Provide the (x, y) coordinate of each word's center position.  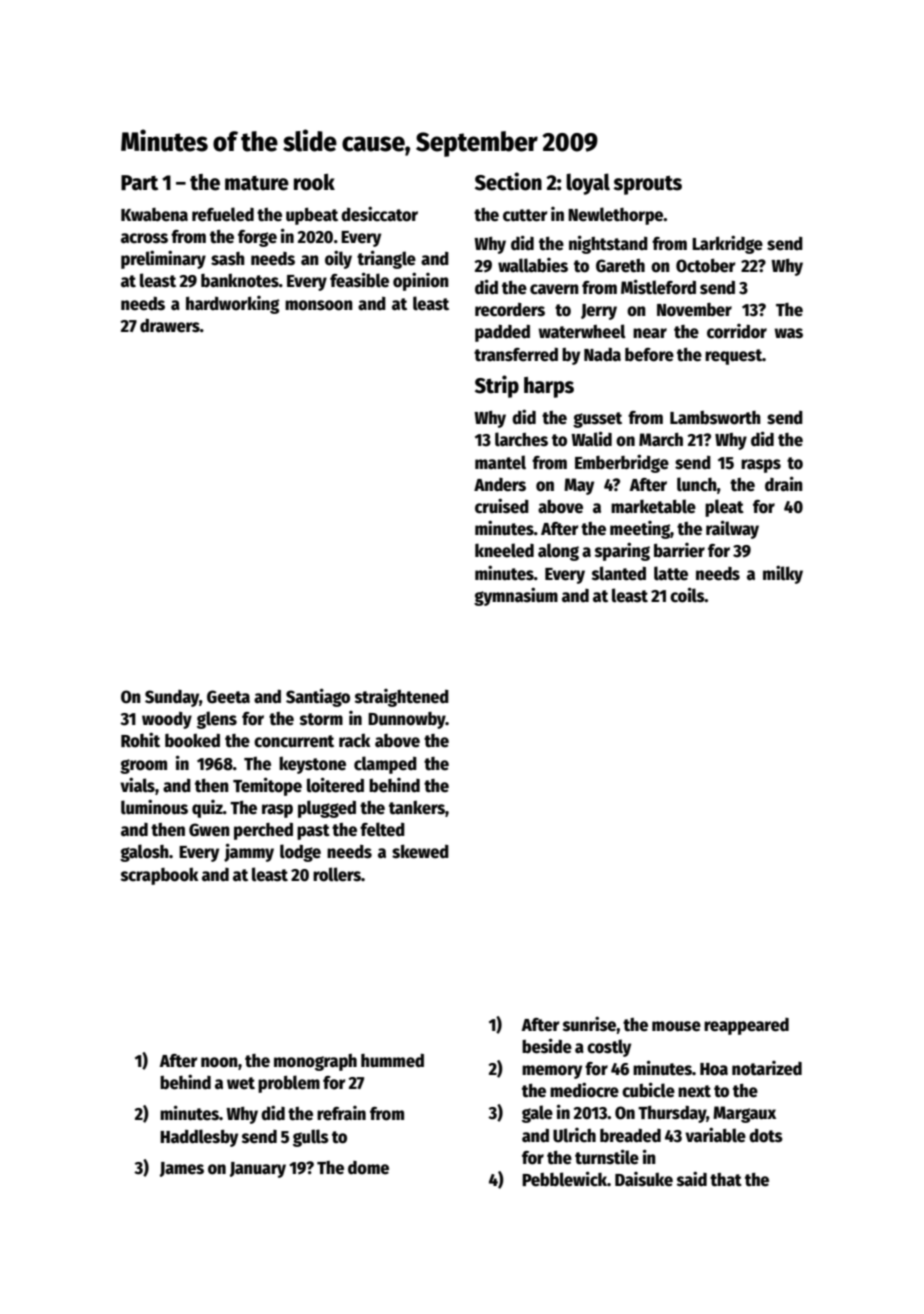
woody (167, 720)
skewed (420, 851)
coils (687, 595)
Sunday (172, 698)
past (313, 832)
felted (382, 829)
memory (552, 1072)
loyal (588, 184)
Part (139, 183)
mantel (500, 462)
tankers (417, 808)
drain (784, 484)
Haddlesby (199, 1138)
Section (508, 181)
